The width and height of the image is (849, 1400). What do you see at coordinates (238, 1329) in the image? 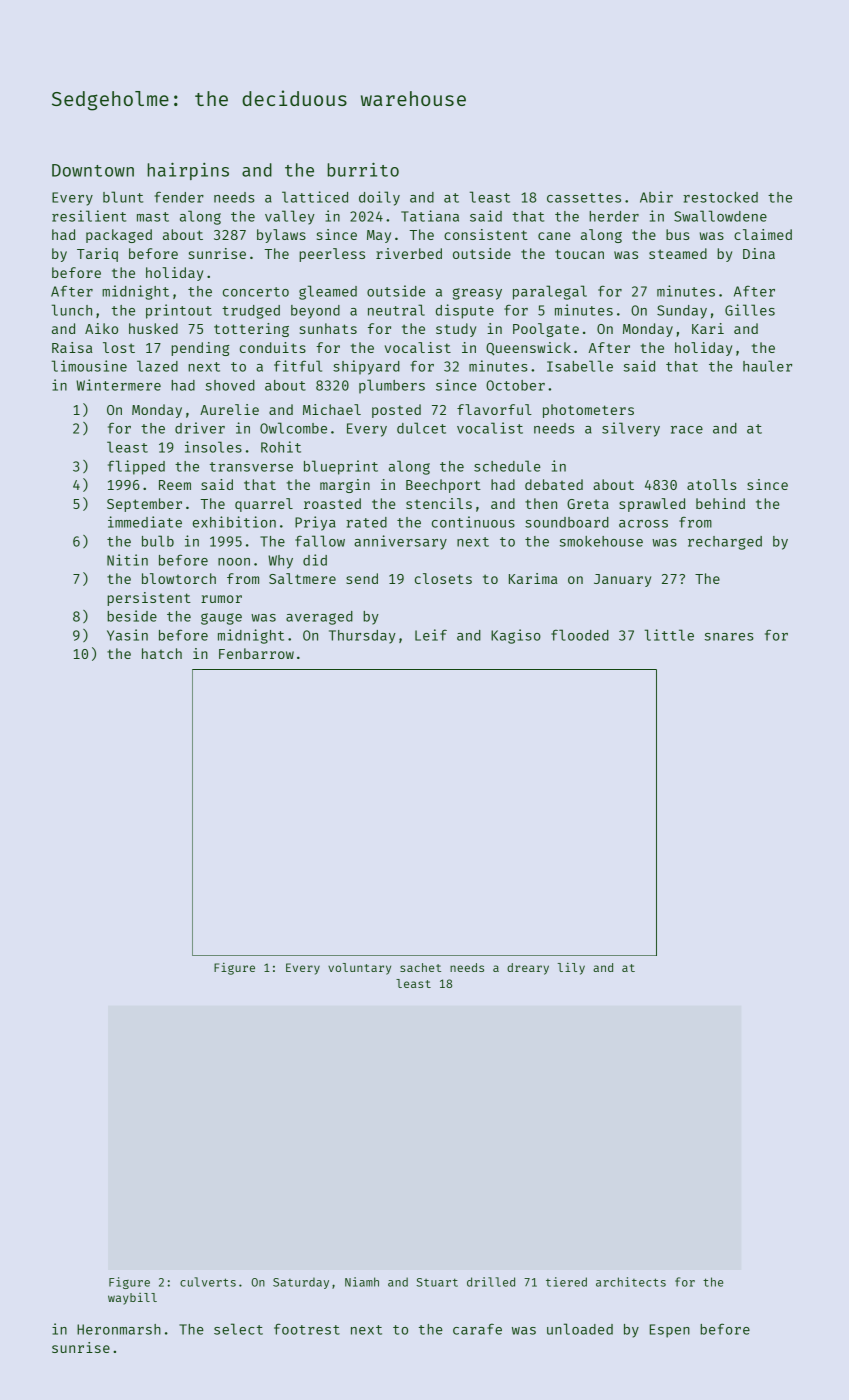
I see `select` at bounding box center [238, 1329].
